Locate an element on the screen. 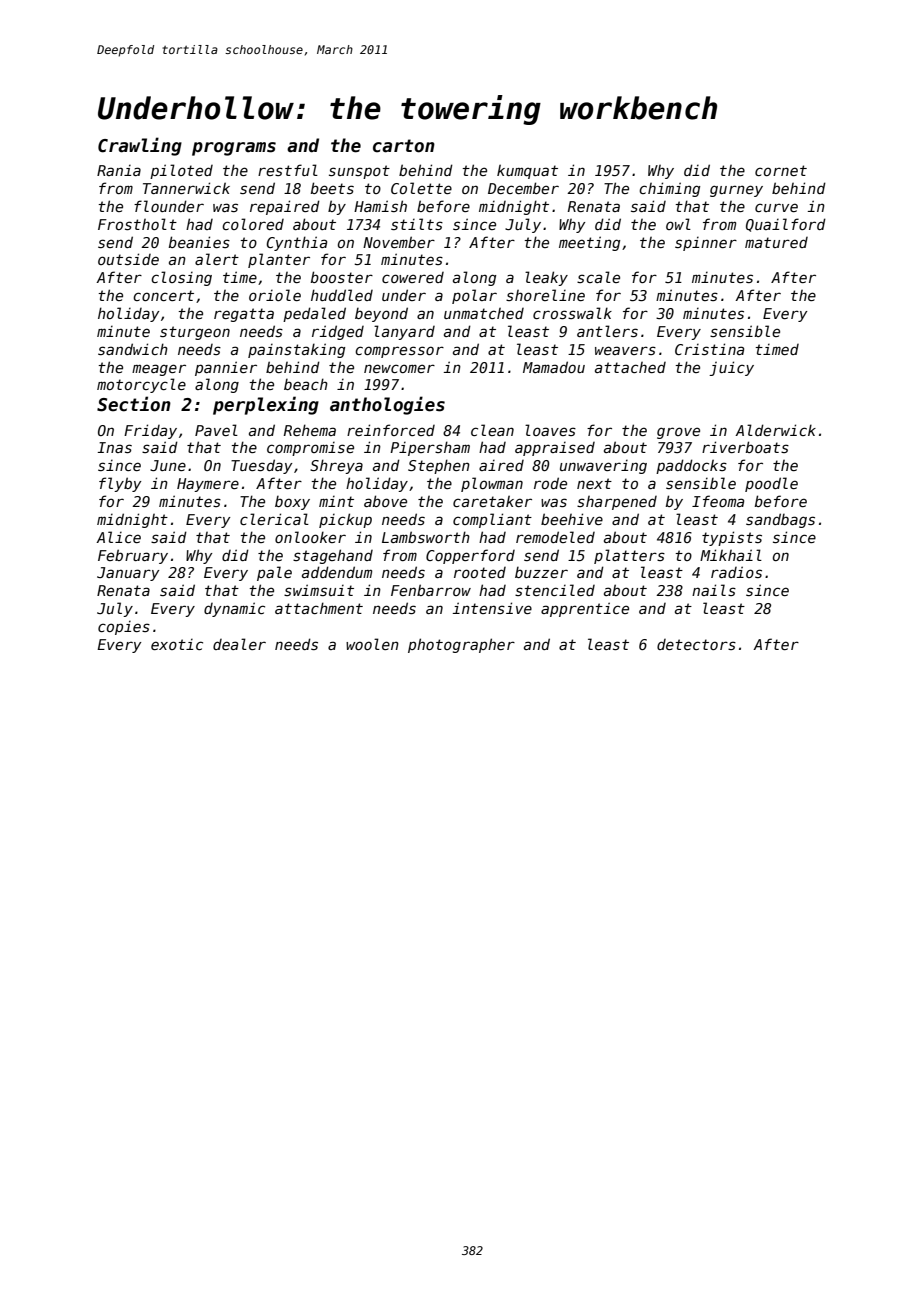 The width and height of the screenshot is (924, 1308). matured is located at coordinates (776, 242).
